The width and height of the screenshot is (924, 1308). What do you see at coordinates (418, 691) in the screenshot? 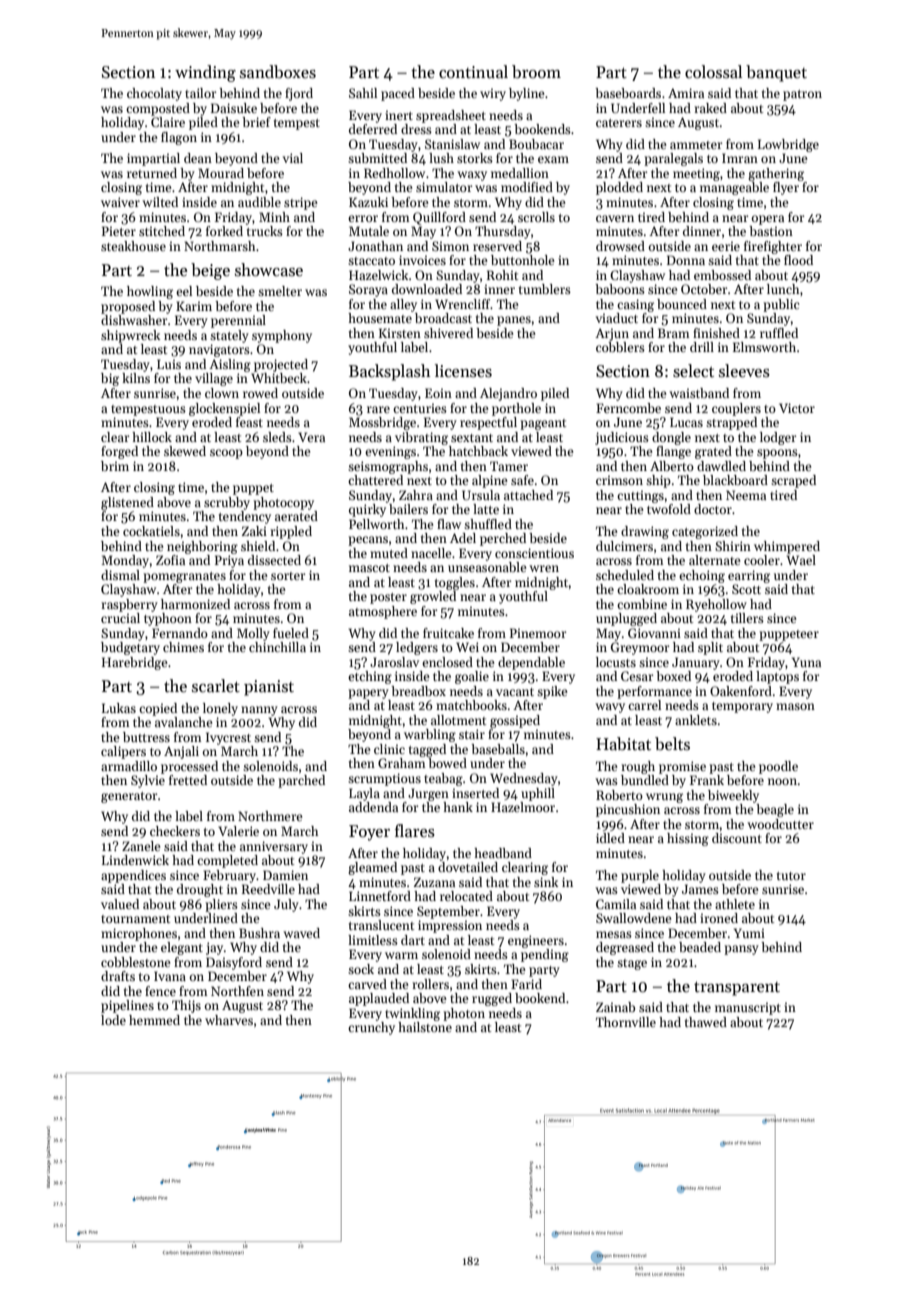
I see `breadbox` at bounding box center [418, 691].
